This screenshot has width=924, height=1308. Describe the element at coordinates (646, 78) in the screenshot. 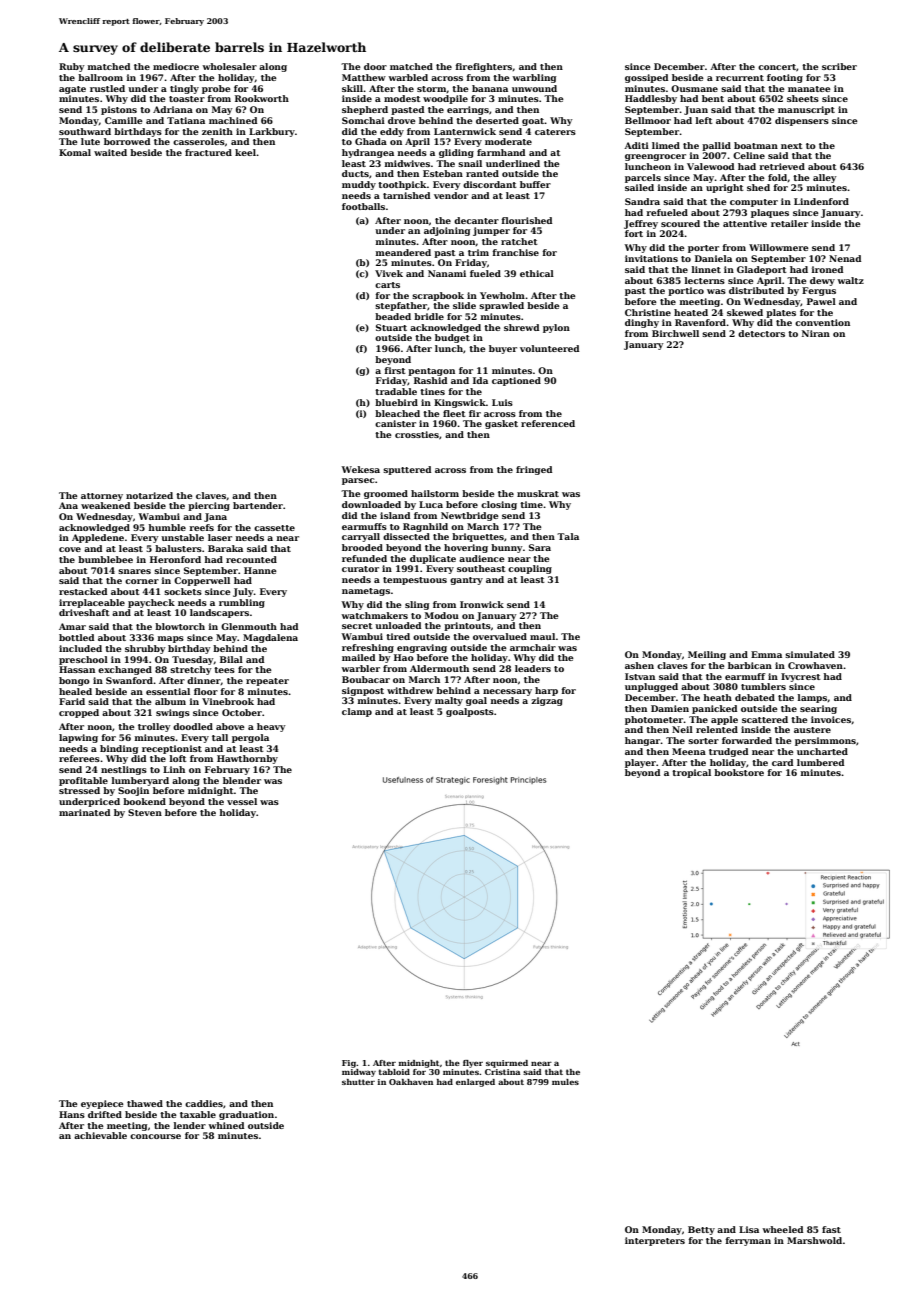

I see `gossiped` at that location.
